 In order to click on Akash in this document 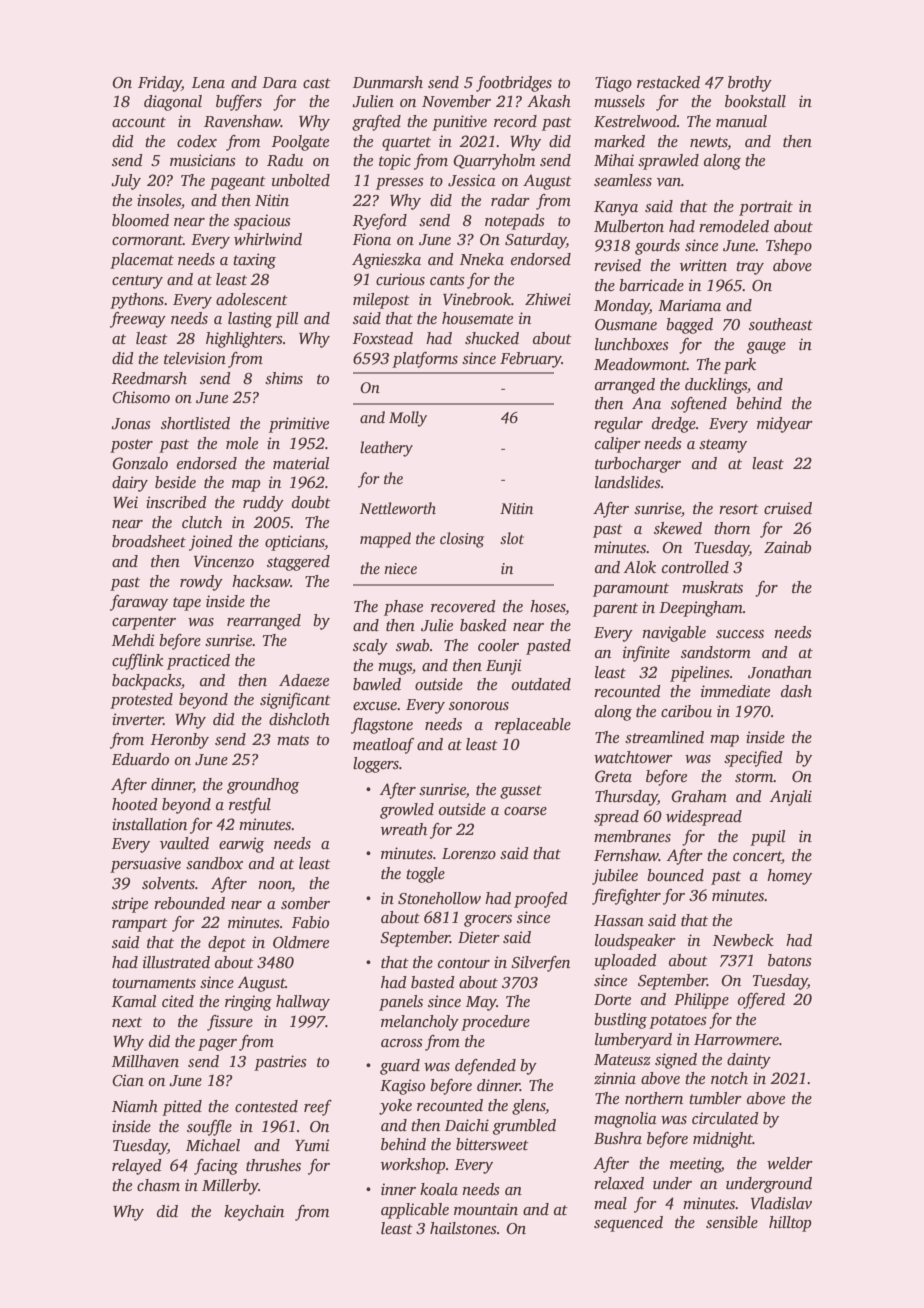, I will do `click(549, 101)`.
